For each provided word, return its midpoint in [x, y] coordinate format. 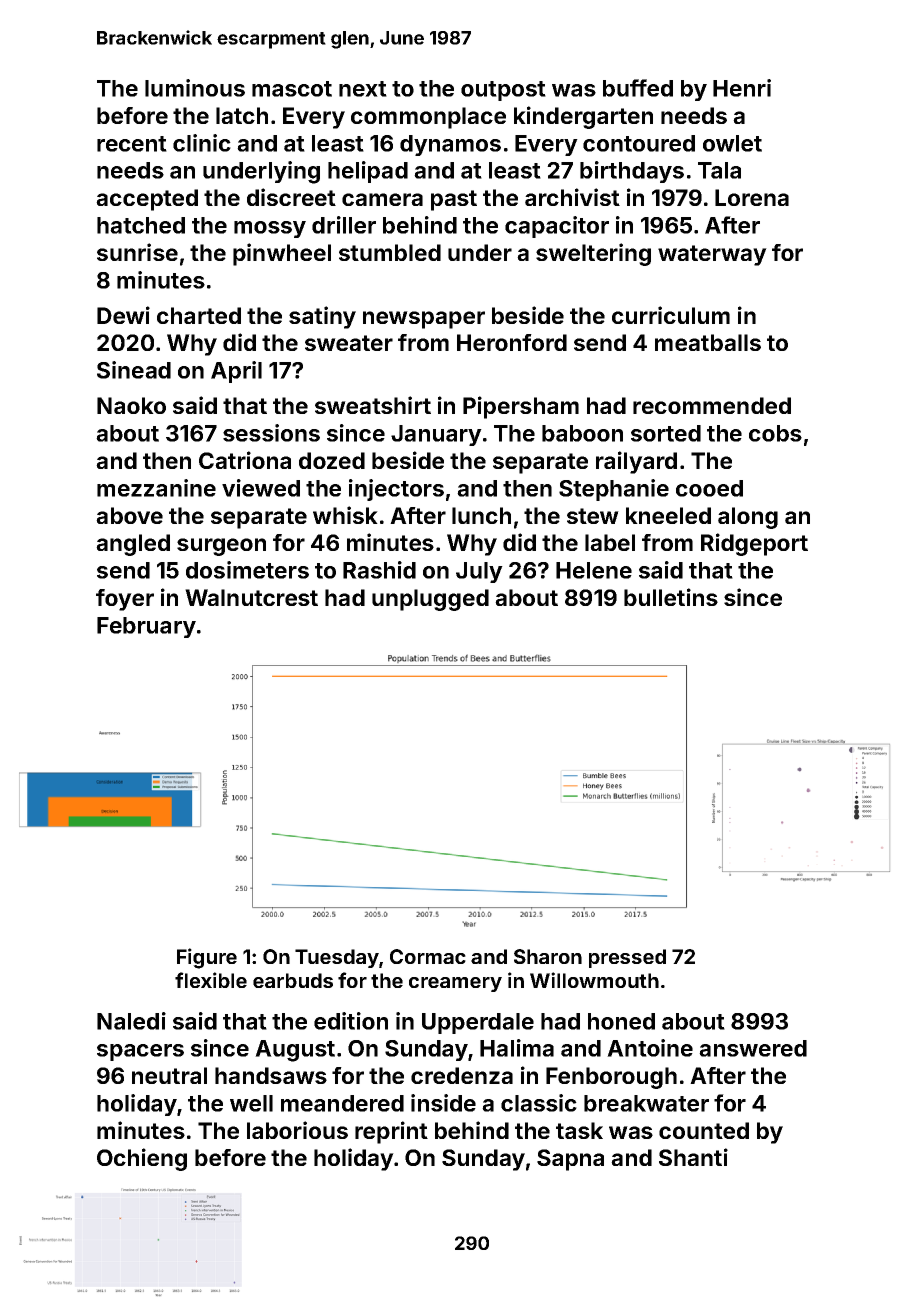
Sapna [570, 1160]
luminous [195, 88]
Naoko [131, 405]
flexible [211, 980]
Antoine [650, 1048]
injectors [396, 490]
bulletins [671, 597]
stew [593, 516]
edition [351, 1021]
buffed [638, 88]
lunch [481, 515]
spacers [140, 1052]
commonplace [428, 118]
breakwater [646, 1103]
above [129, 515]
